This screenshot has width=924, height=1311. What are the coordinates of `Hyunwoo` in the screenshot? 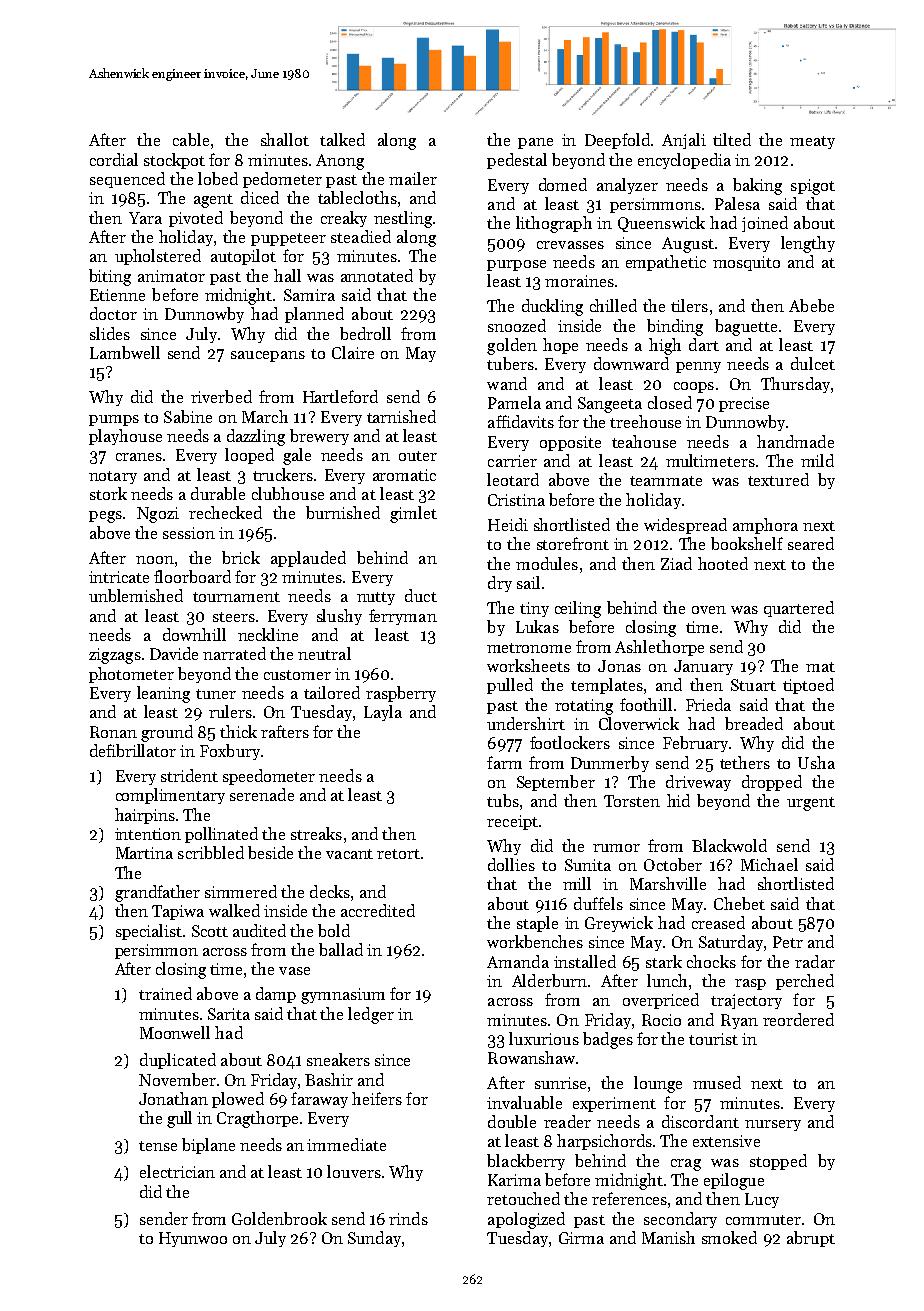 It's located at (193, 1239).
